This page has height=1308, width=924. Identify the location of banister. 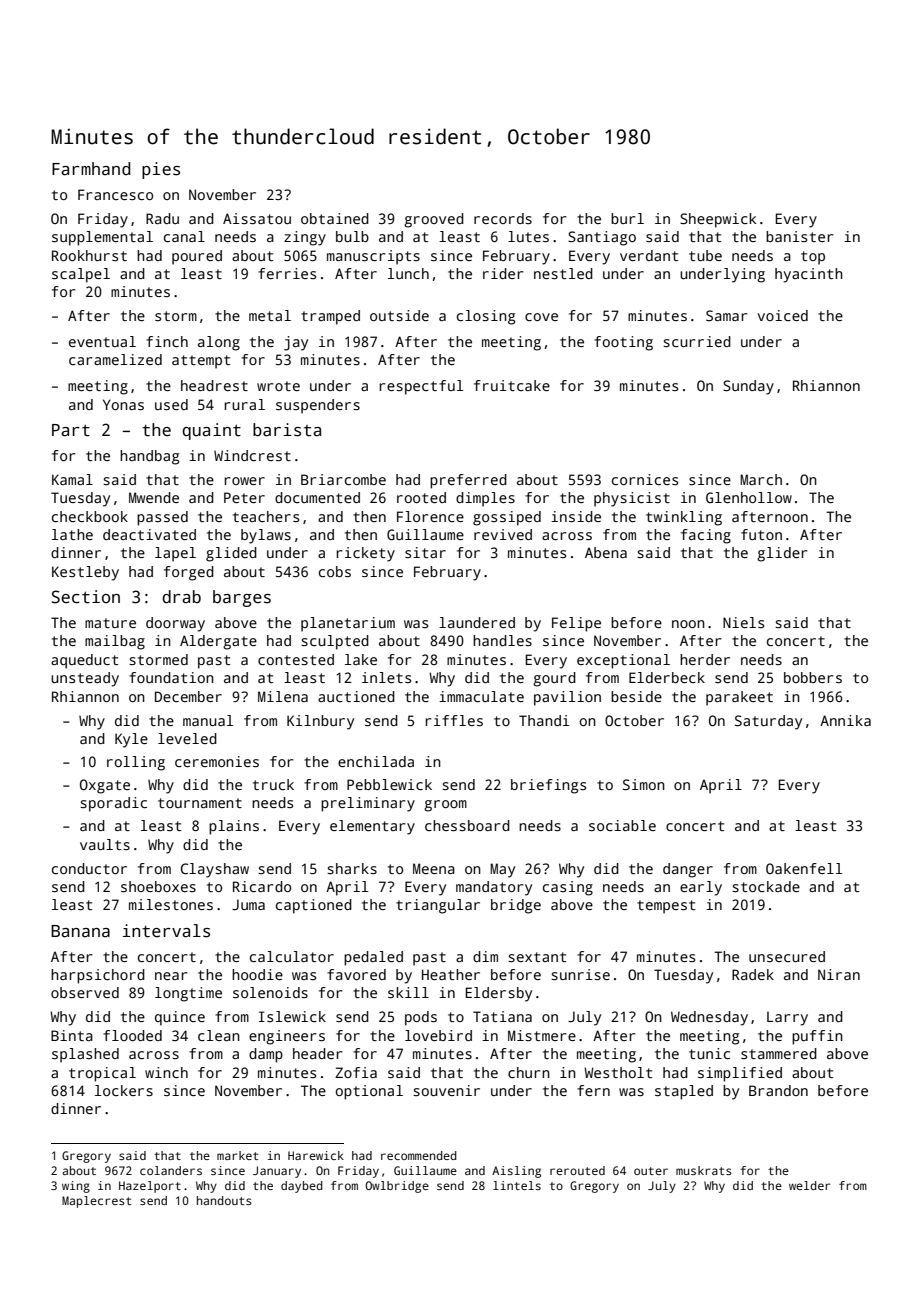
(800, 236).
